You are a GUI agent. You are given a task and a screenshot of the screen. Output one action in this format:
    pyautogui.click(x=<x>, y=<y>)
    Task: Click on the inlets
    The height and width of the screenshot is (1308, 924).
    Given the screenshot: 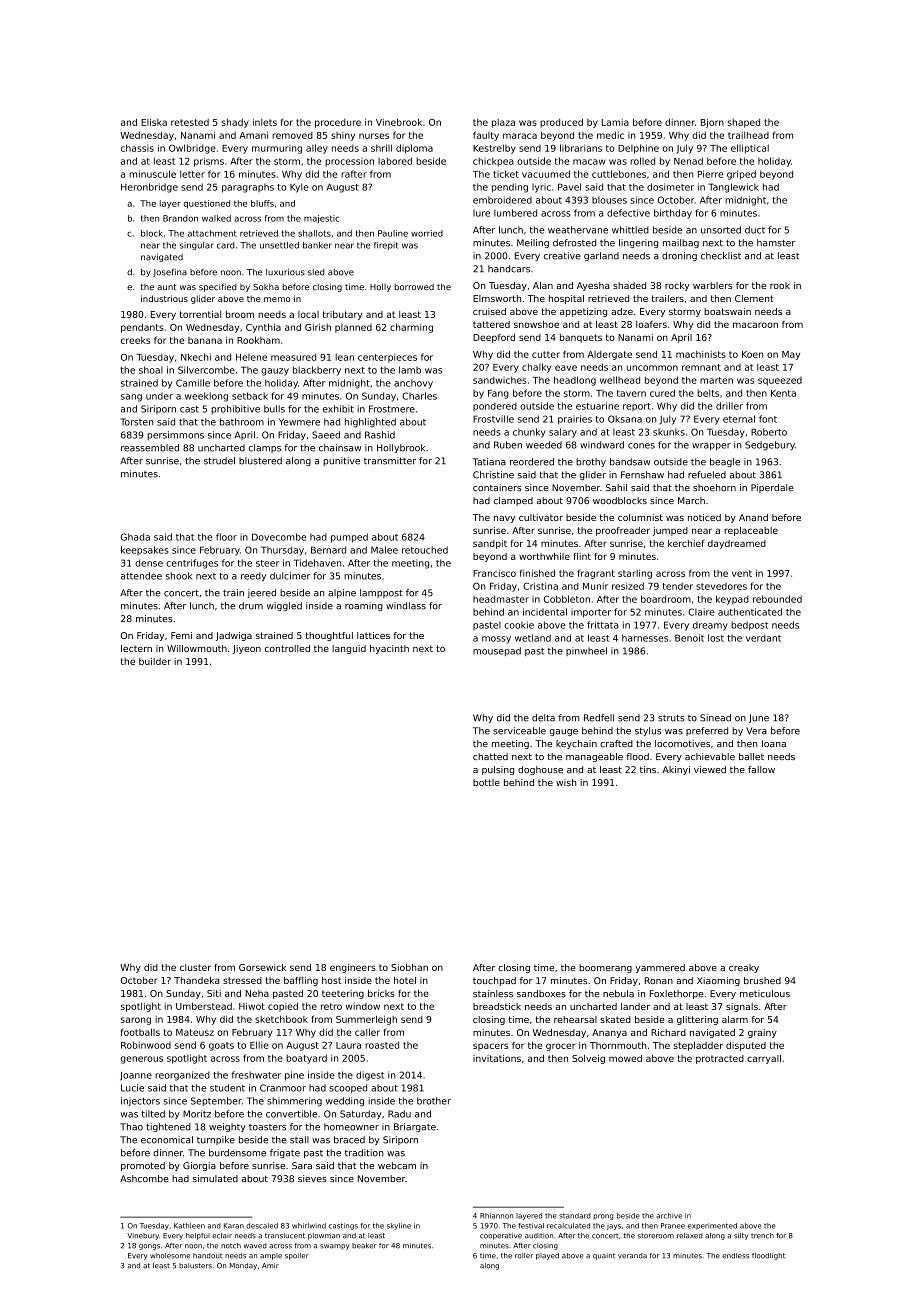 What is the action you would take?
    pyautogui.click(x=265, y=122)
